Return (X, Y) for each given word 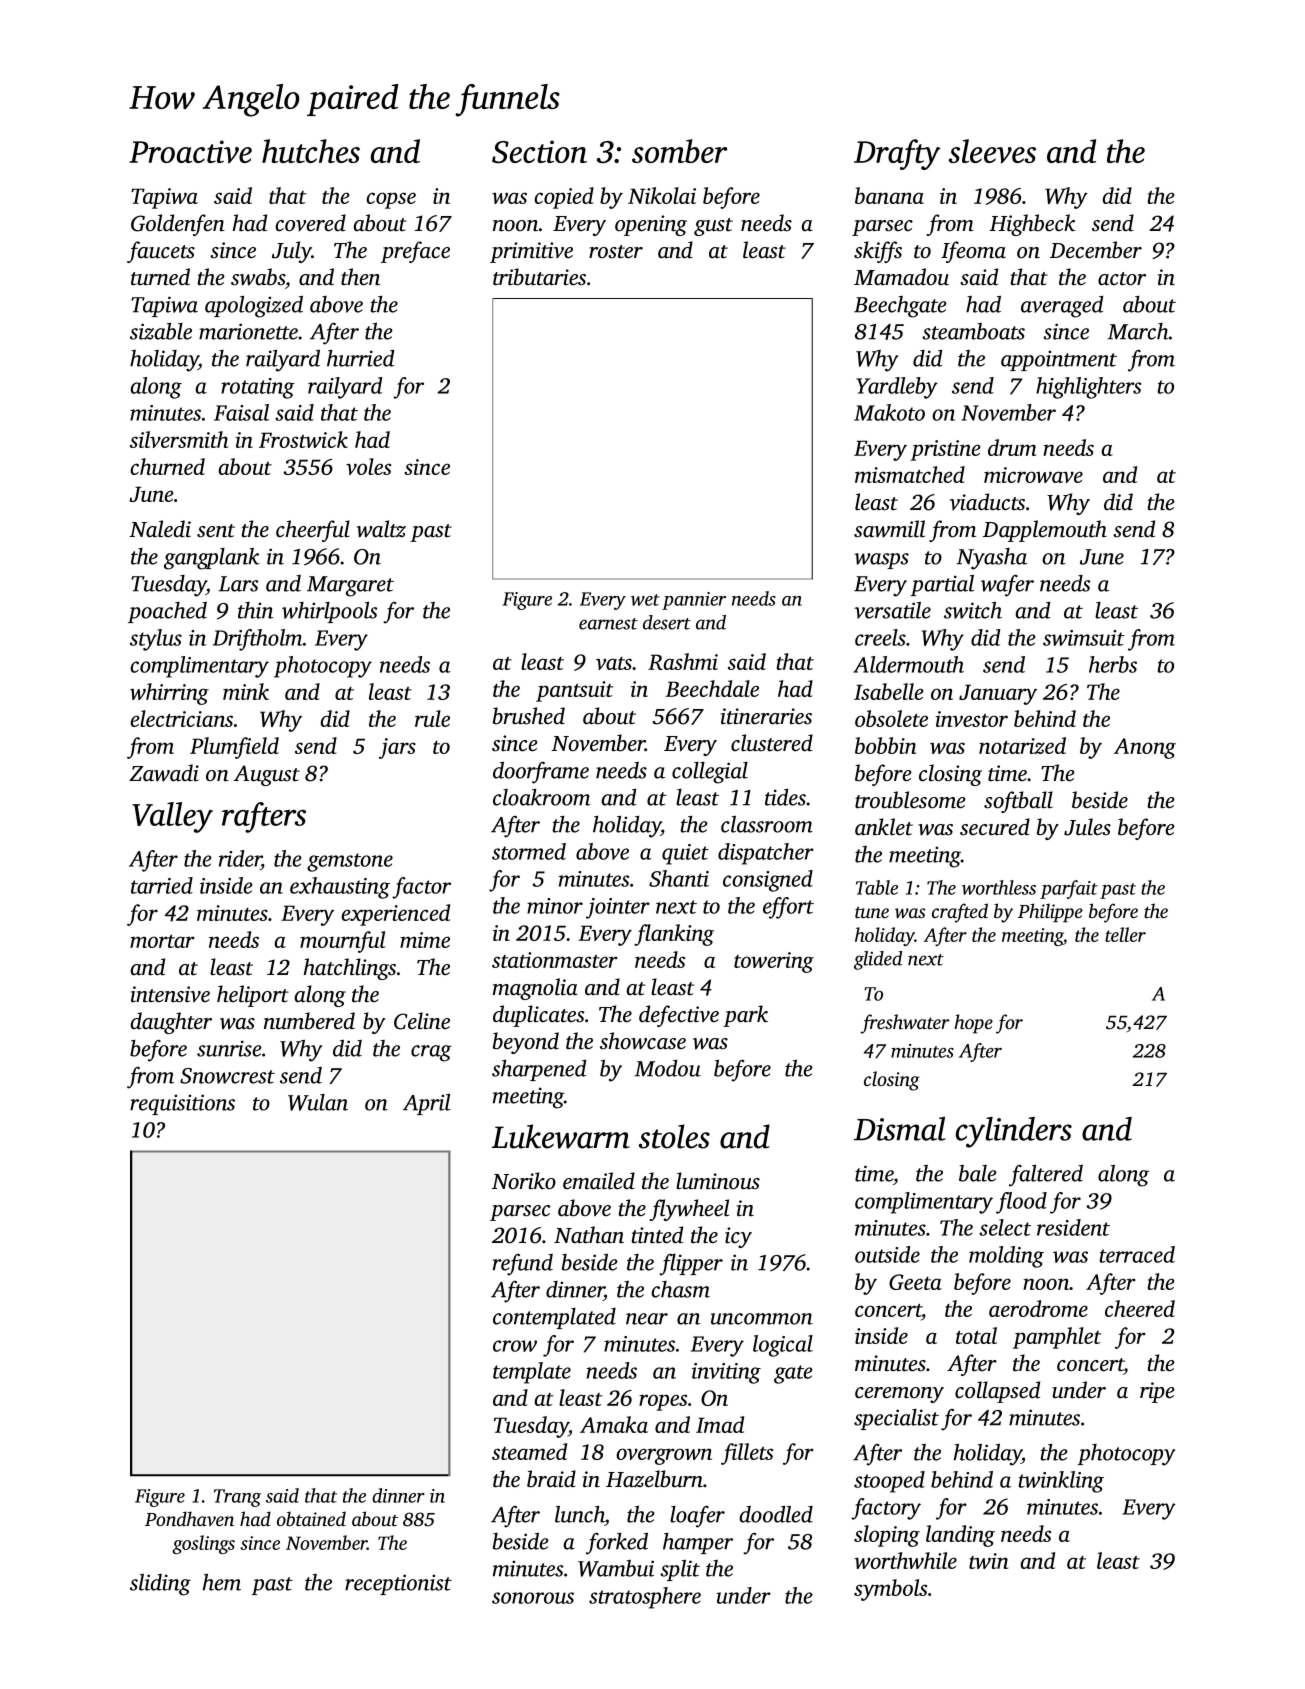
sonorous (533, 1598)
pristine (945, 450)
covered (310, 223)
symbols (890, 1590)
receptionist (398, 1584)
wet (645, 600)
